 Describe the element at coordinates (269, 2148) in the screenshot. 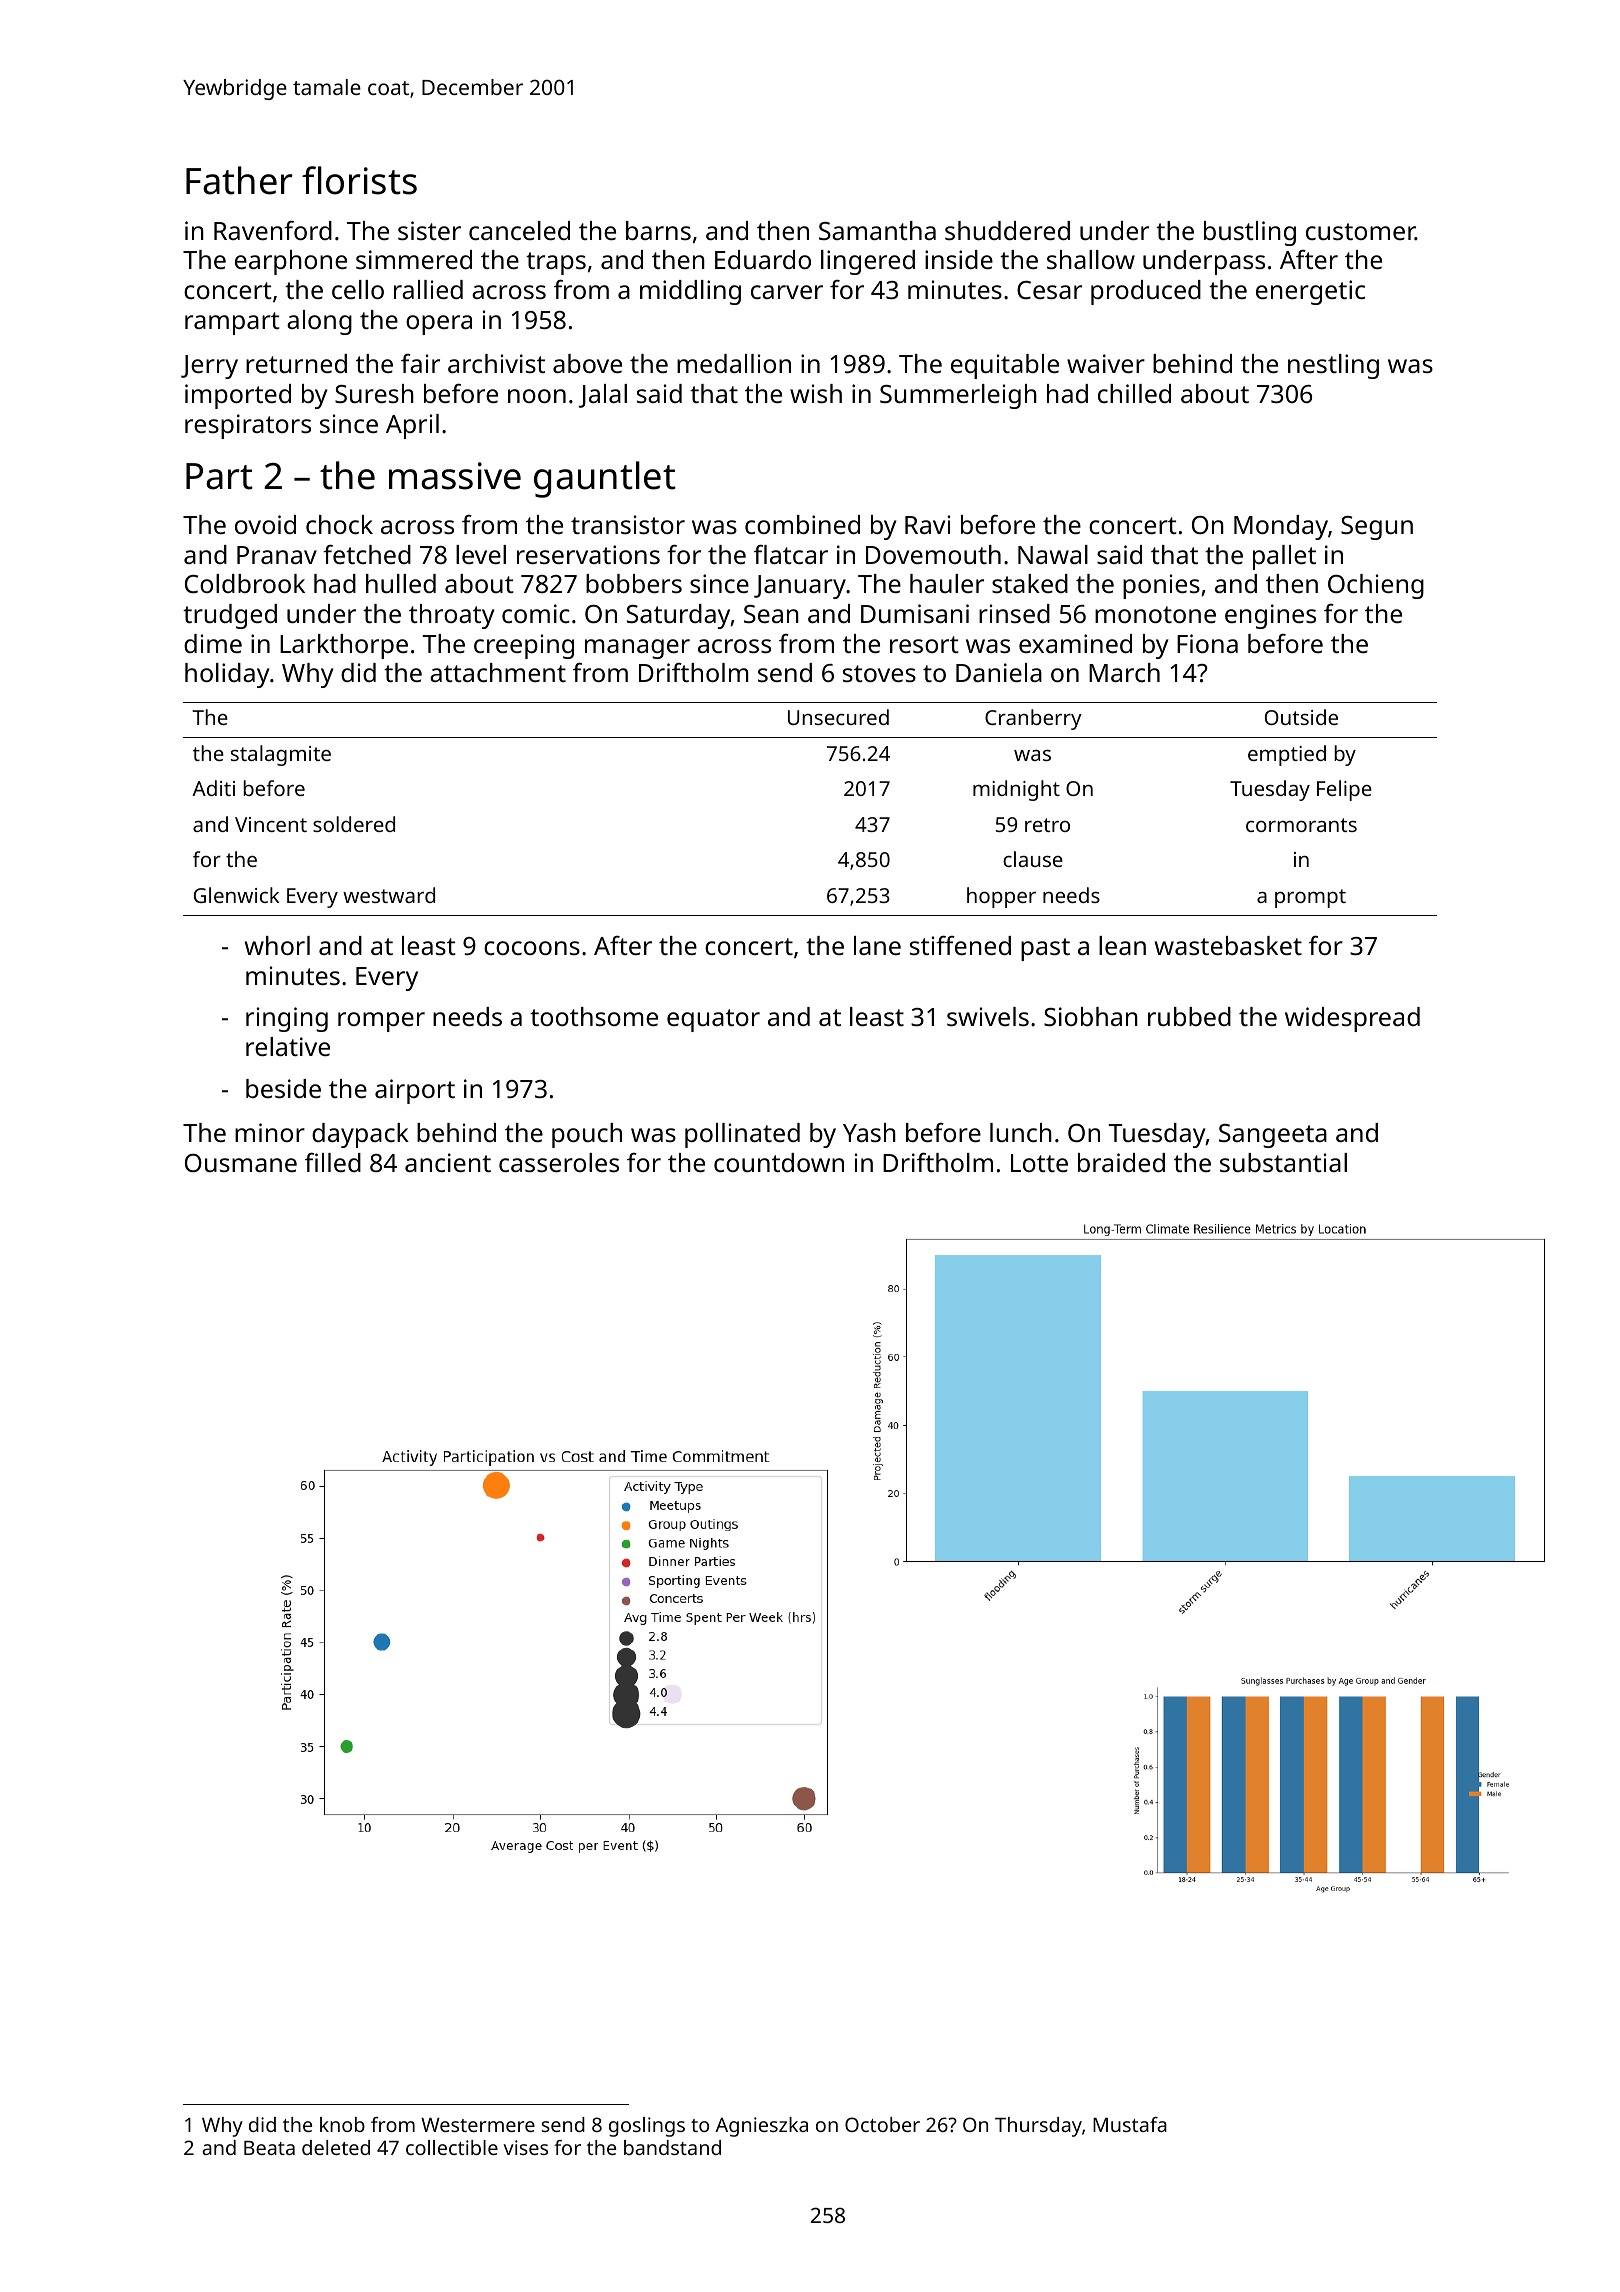

I see `Beata` at that location.
